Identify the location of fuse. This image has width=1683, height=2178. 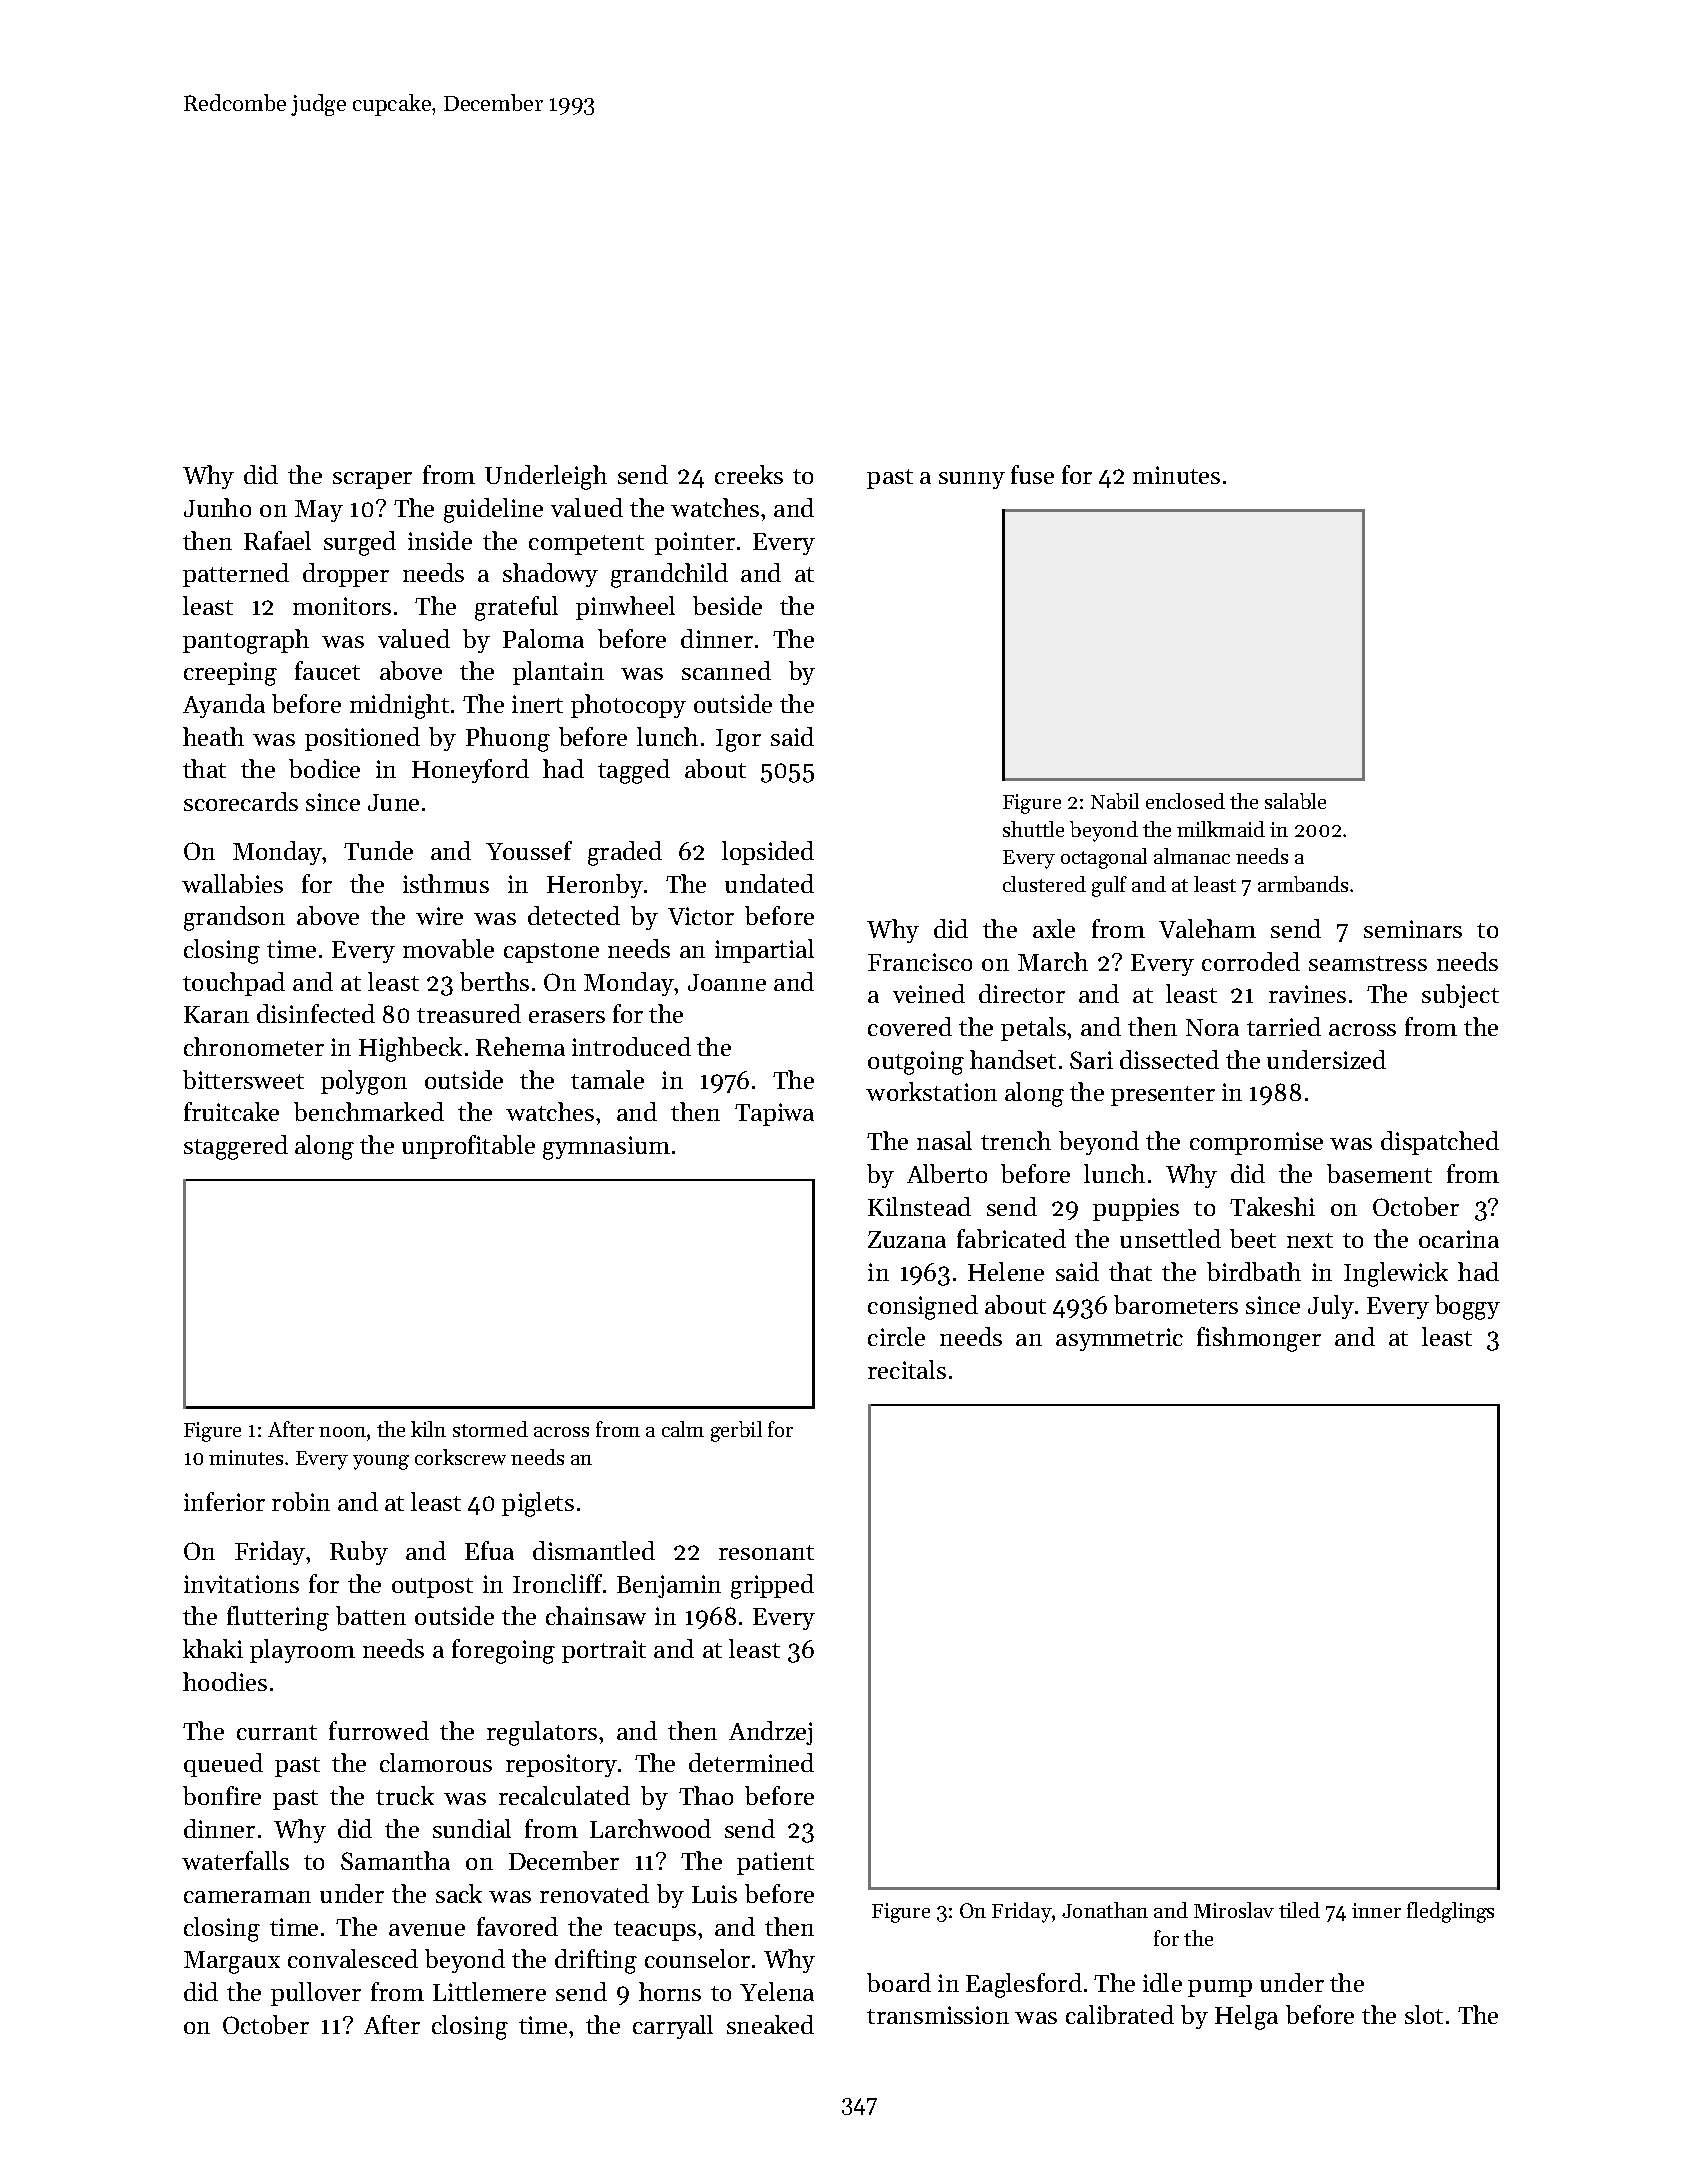
(1032, 474).
